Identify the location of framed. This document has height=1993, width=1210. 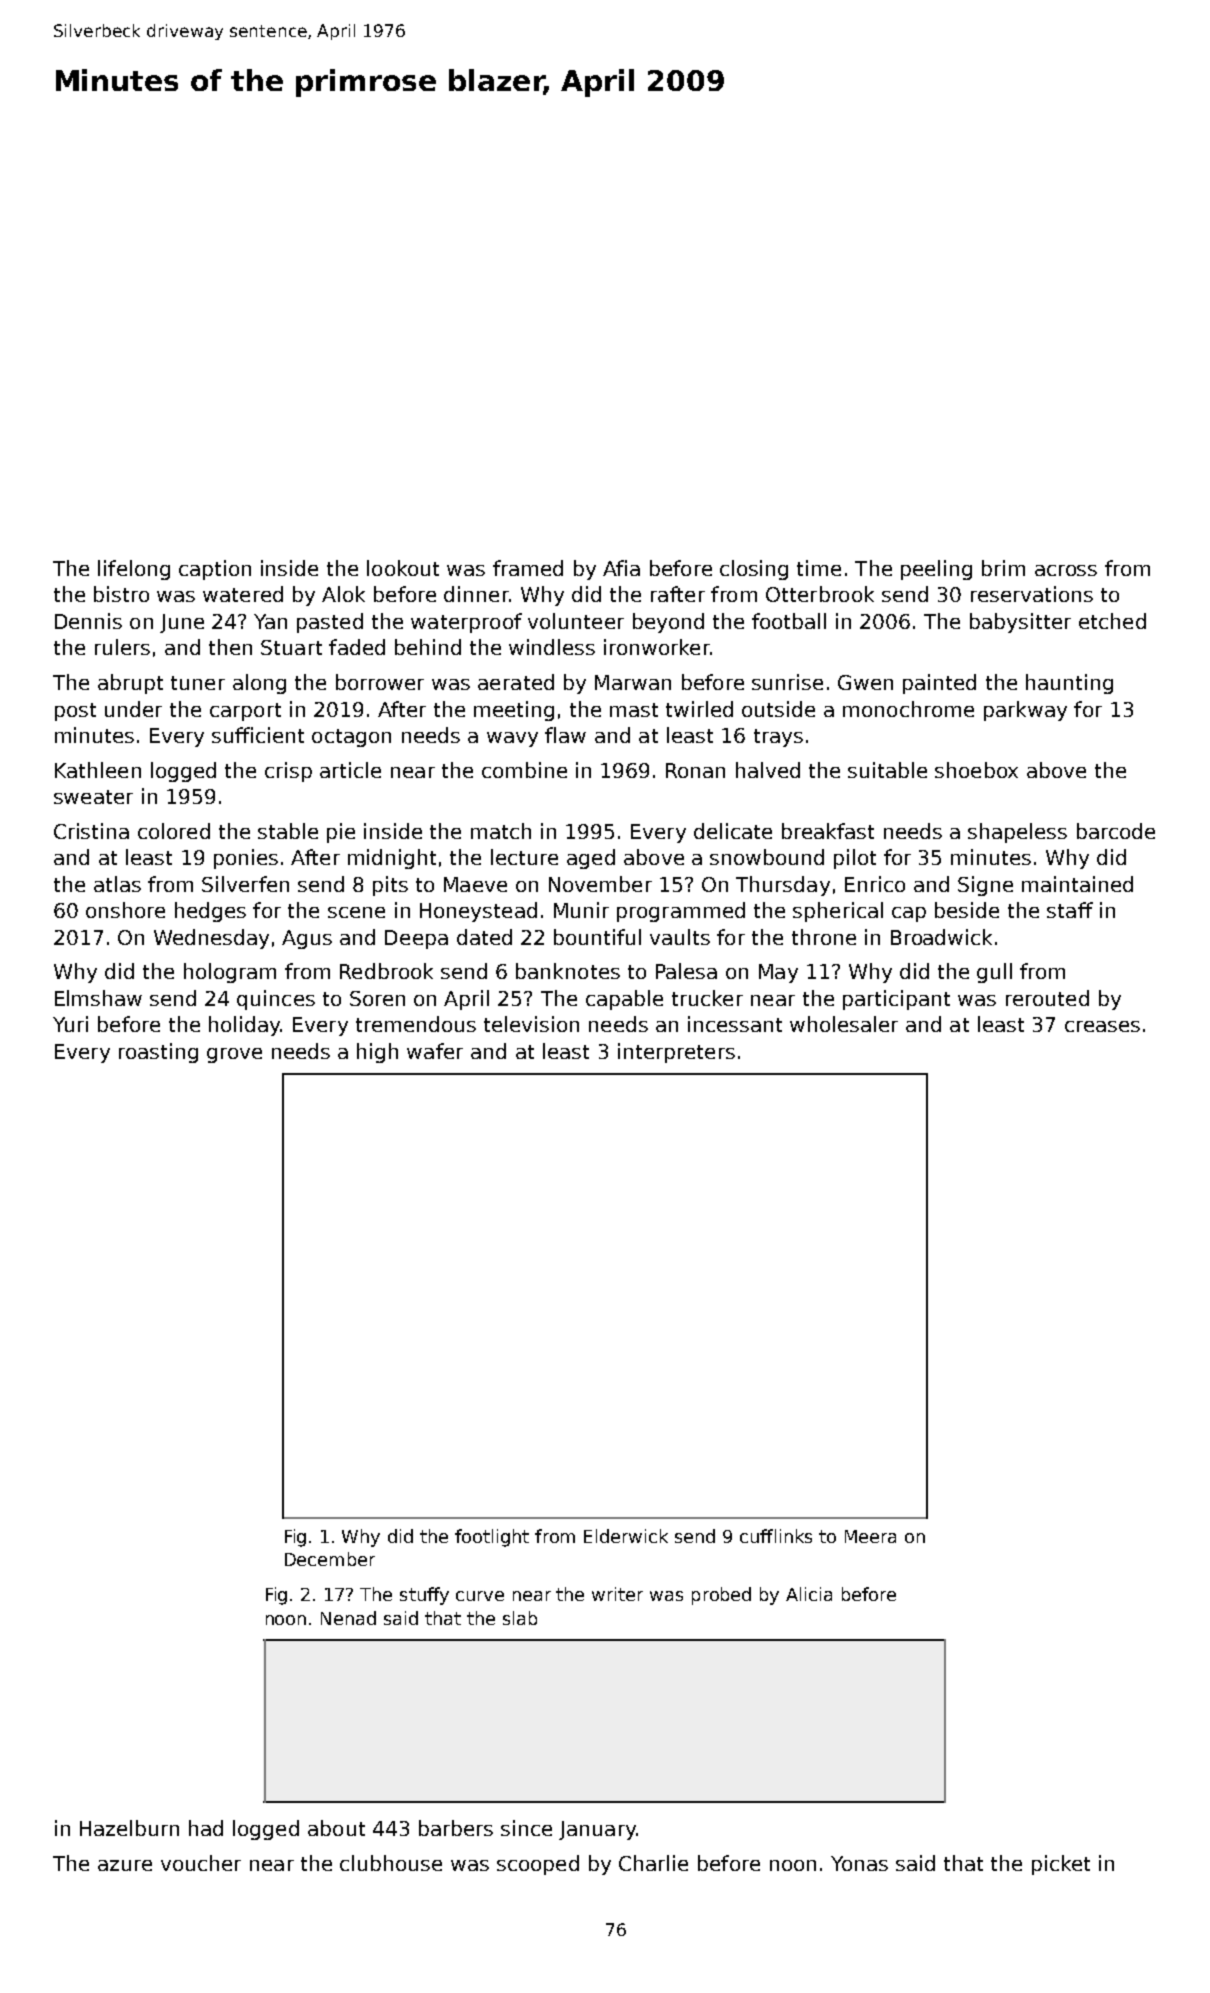
(528, 568).
